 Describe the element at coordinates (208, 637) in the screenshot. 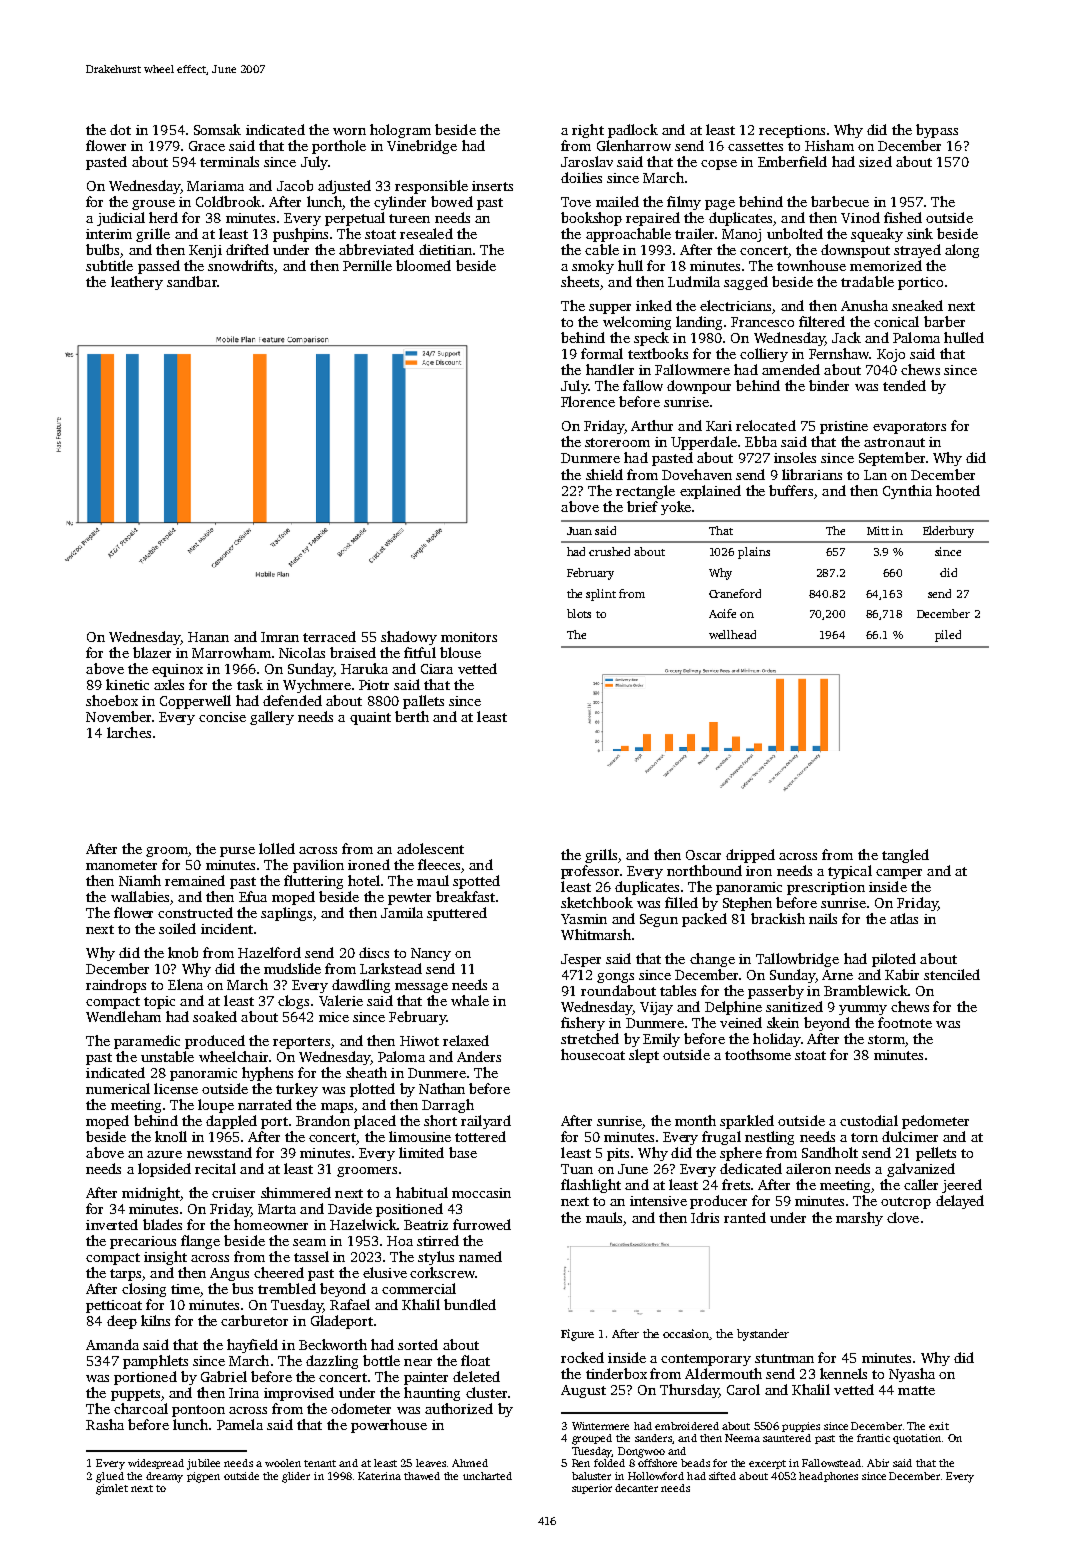

I see `Hanan` at that location.
